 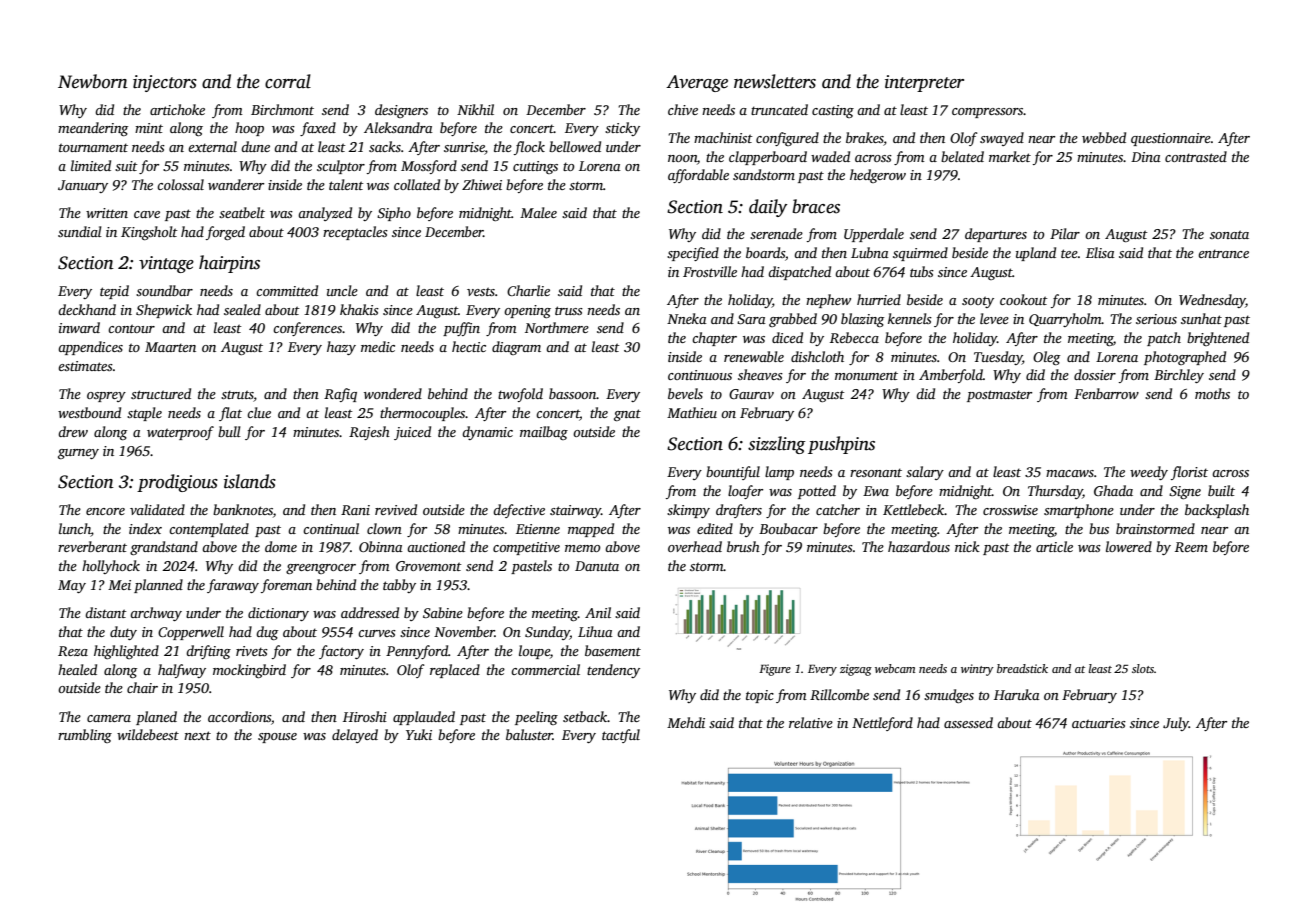 I want to click on newsletters, so click(x=775, y=81).
